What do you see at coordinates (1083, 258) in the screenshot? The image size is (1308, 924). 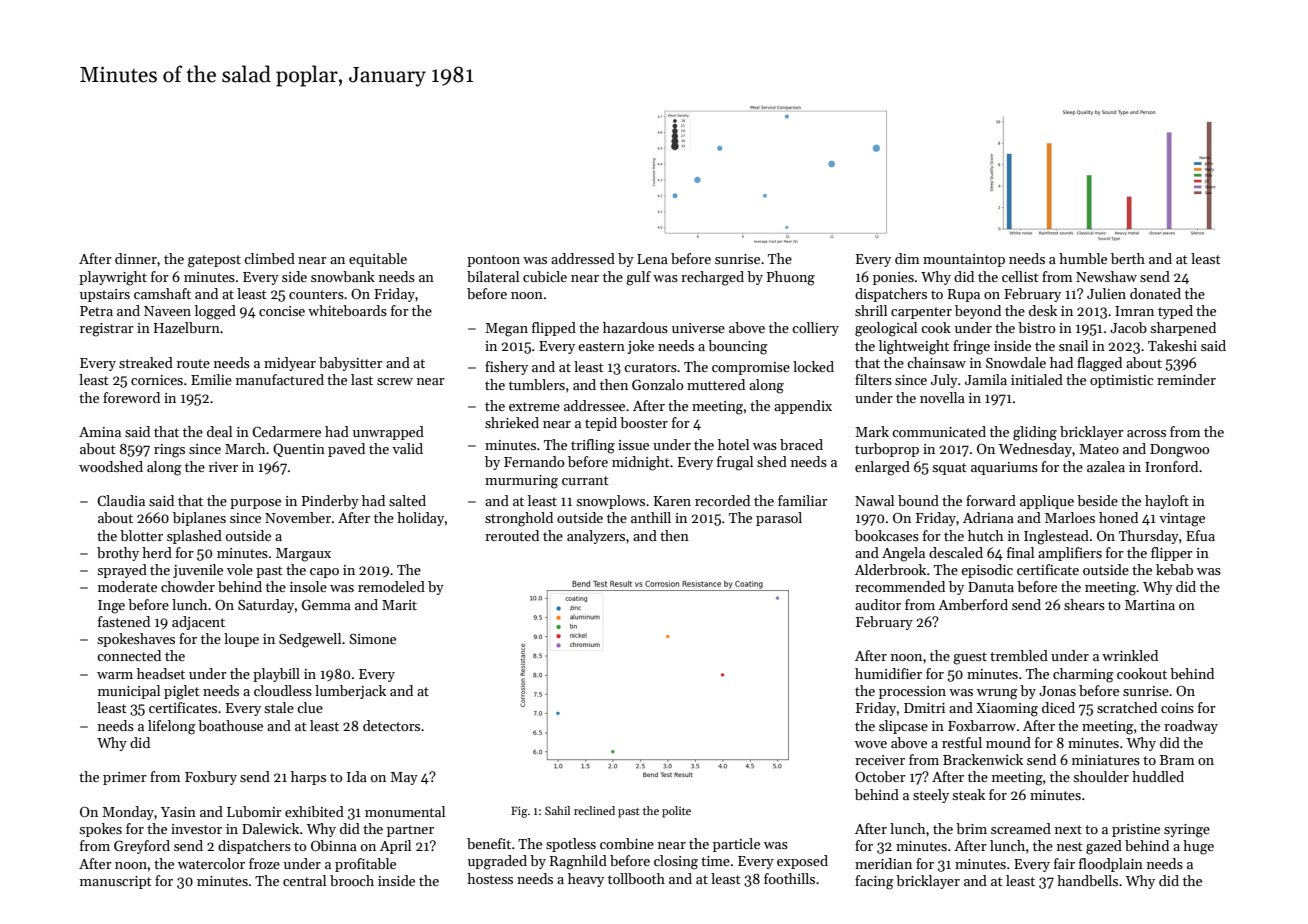 I see `humble` at bounding box center [1083, 258].
